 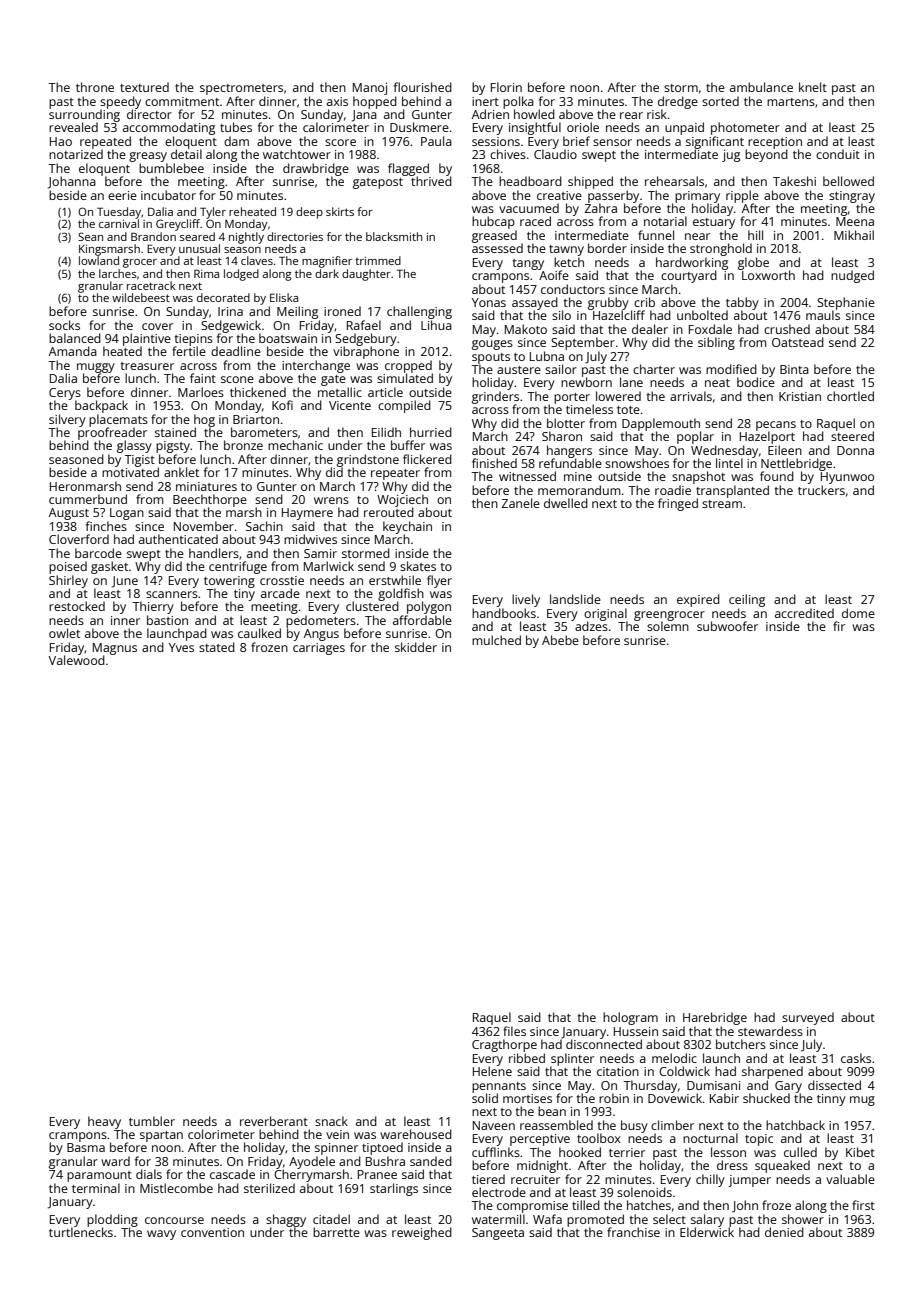 What do you see at coordinates (506, 87) in the screenshot?
I see `Florin` at bounding box center [506, 87].
